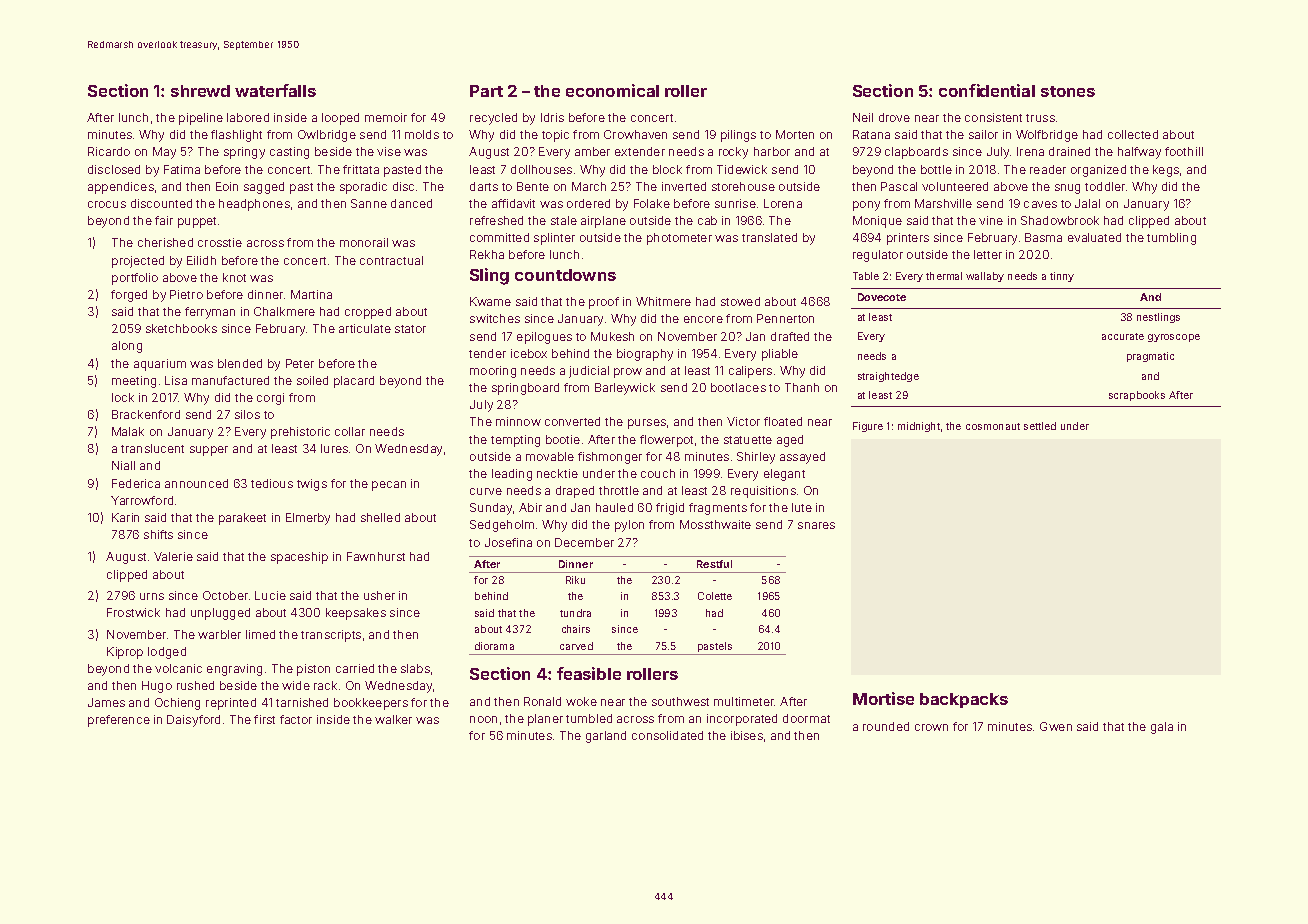  Describe the element at coordinates (993, 117) in the screenshot. I see `consistent` at that location.
